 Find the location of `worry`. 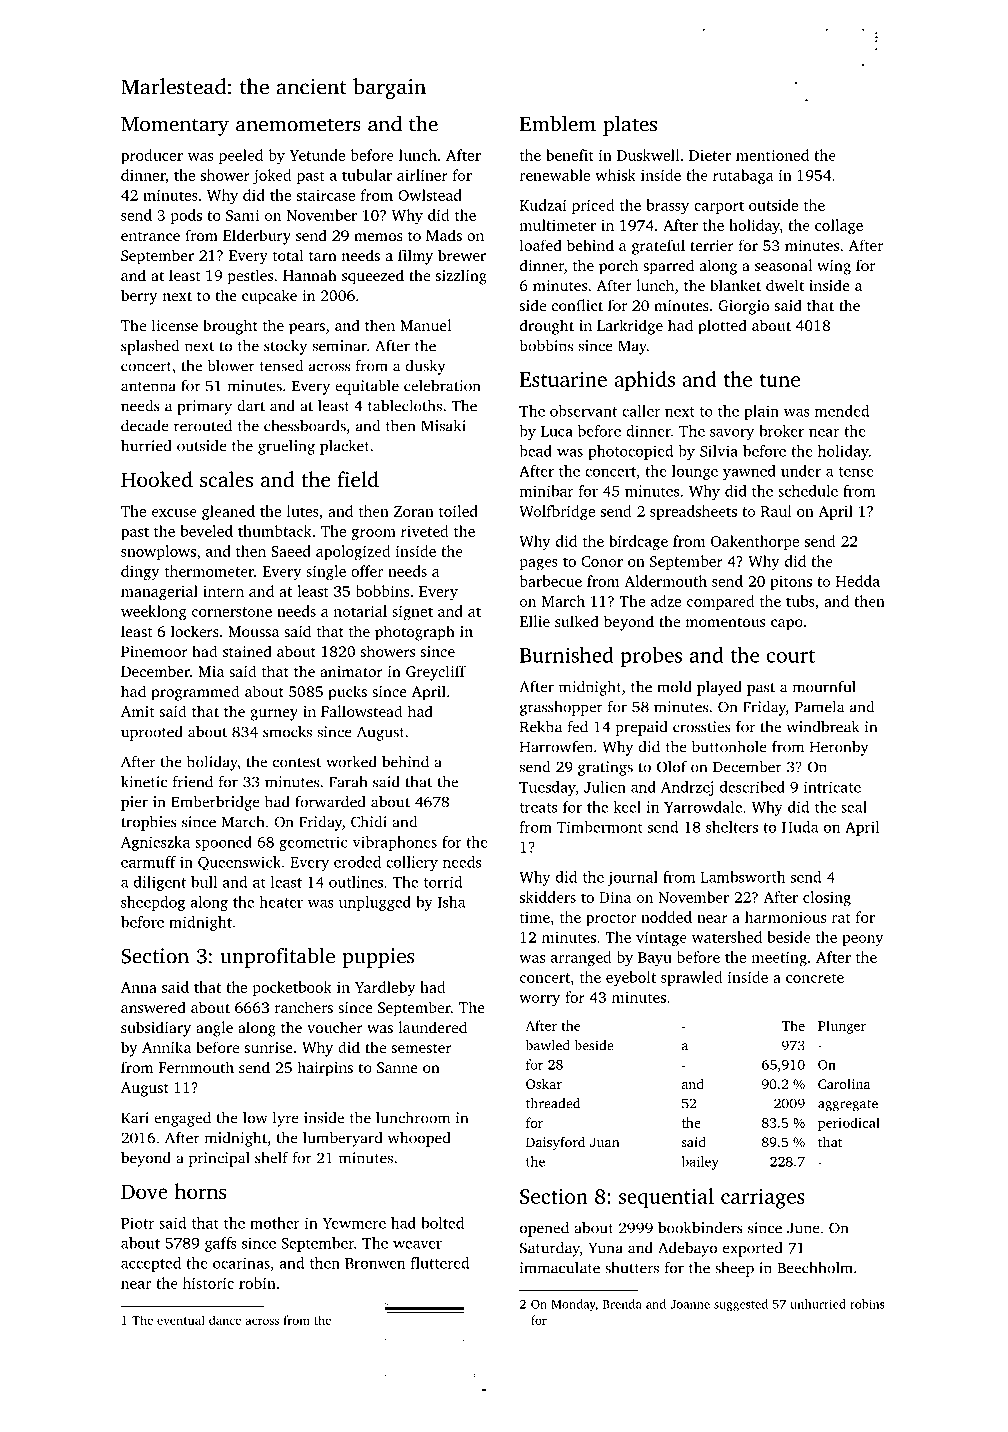

worry is located at coordinates (539, 1001).
